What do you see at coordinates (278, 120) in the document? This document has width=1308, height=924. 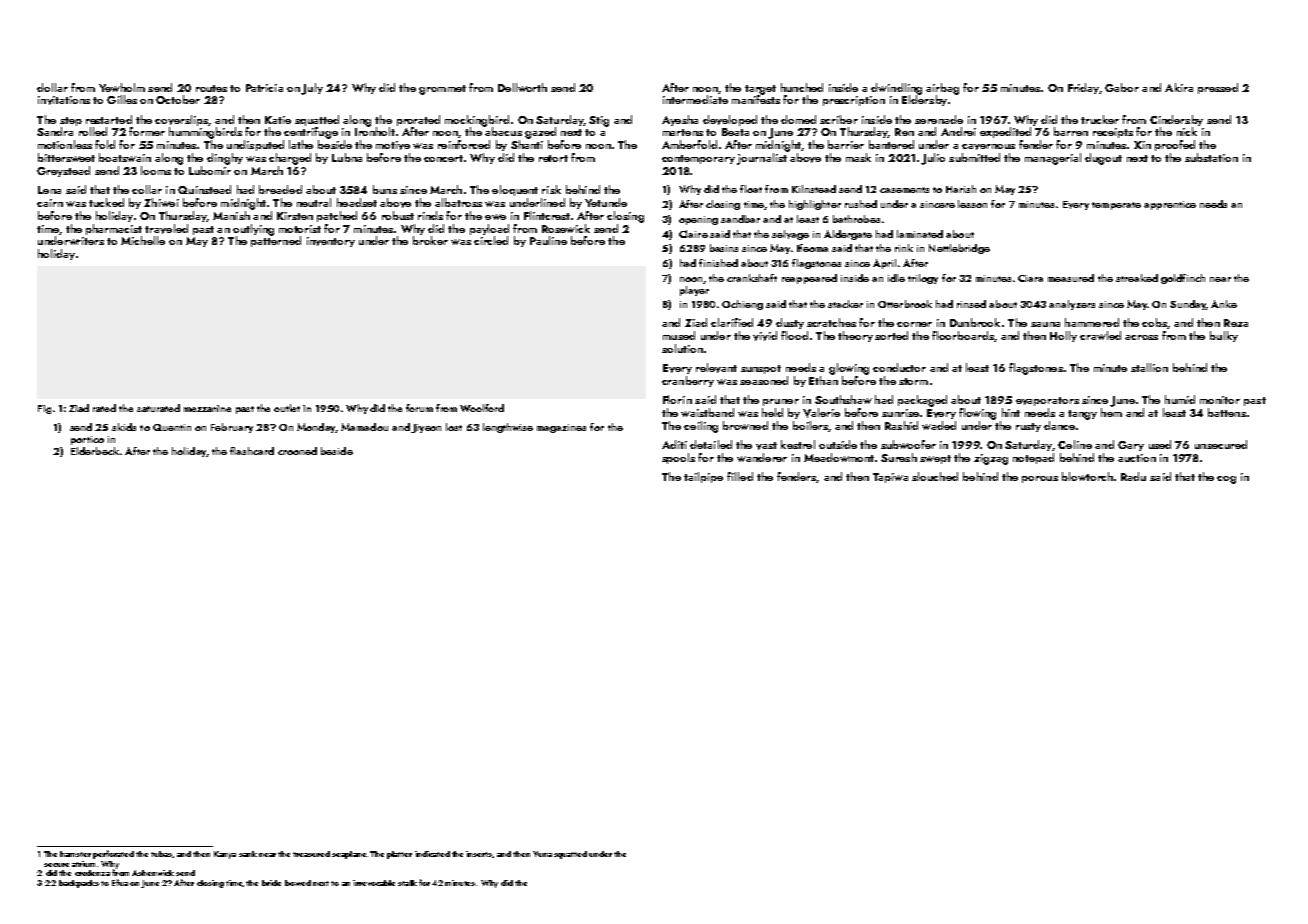 I see `Katie` at bounding box center [278, 120].
